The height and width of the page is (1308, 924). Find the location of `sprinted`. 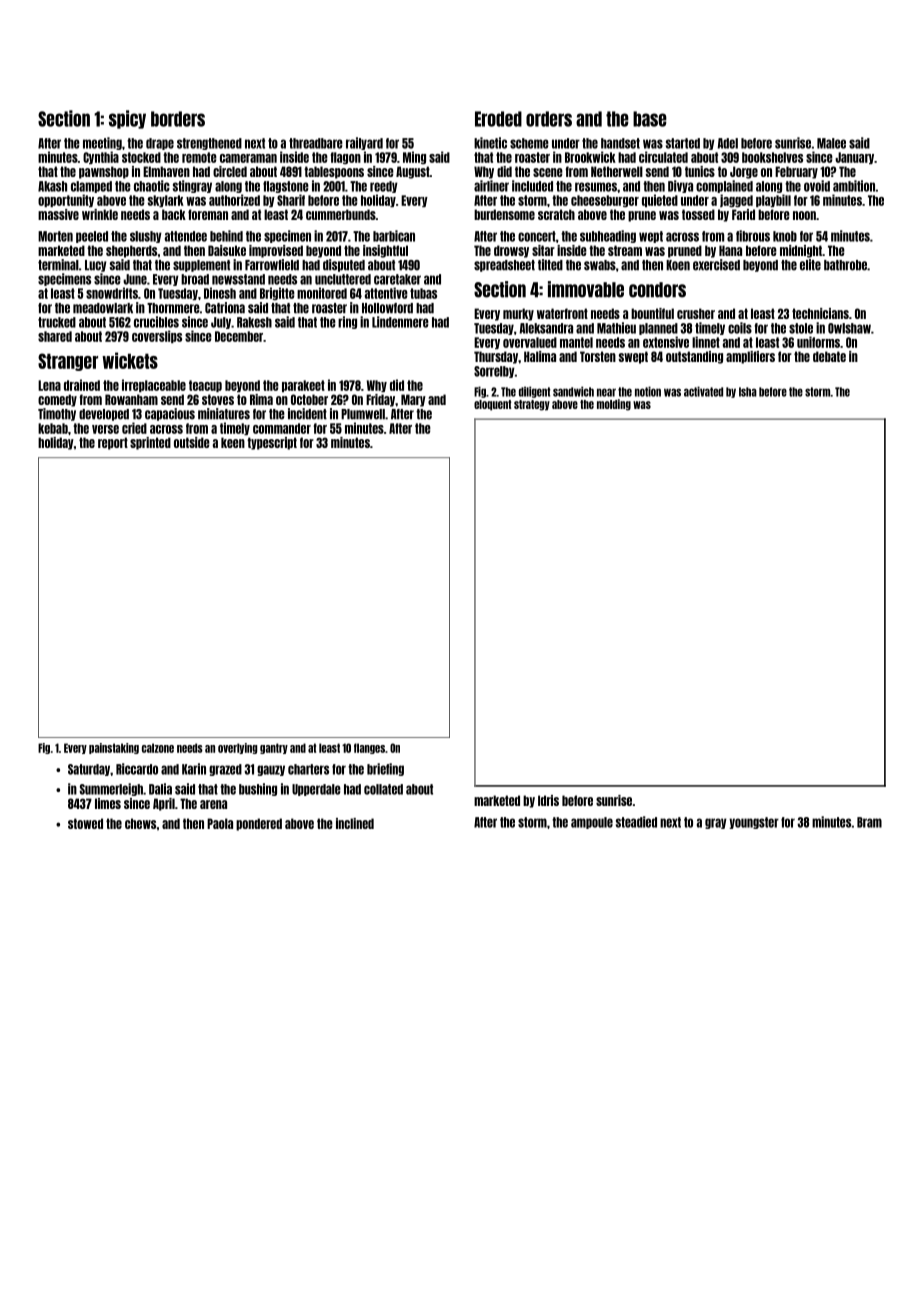

sprinted is located at coordinates (150, 443).
